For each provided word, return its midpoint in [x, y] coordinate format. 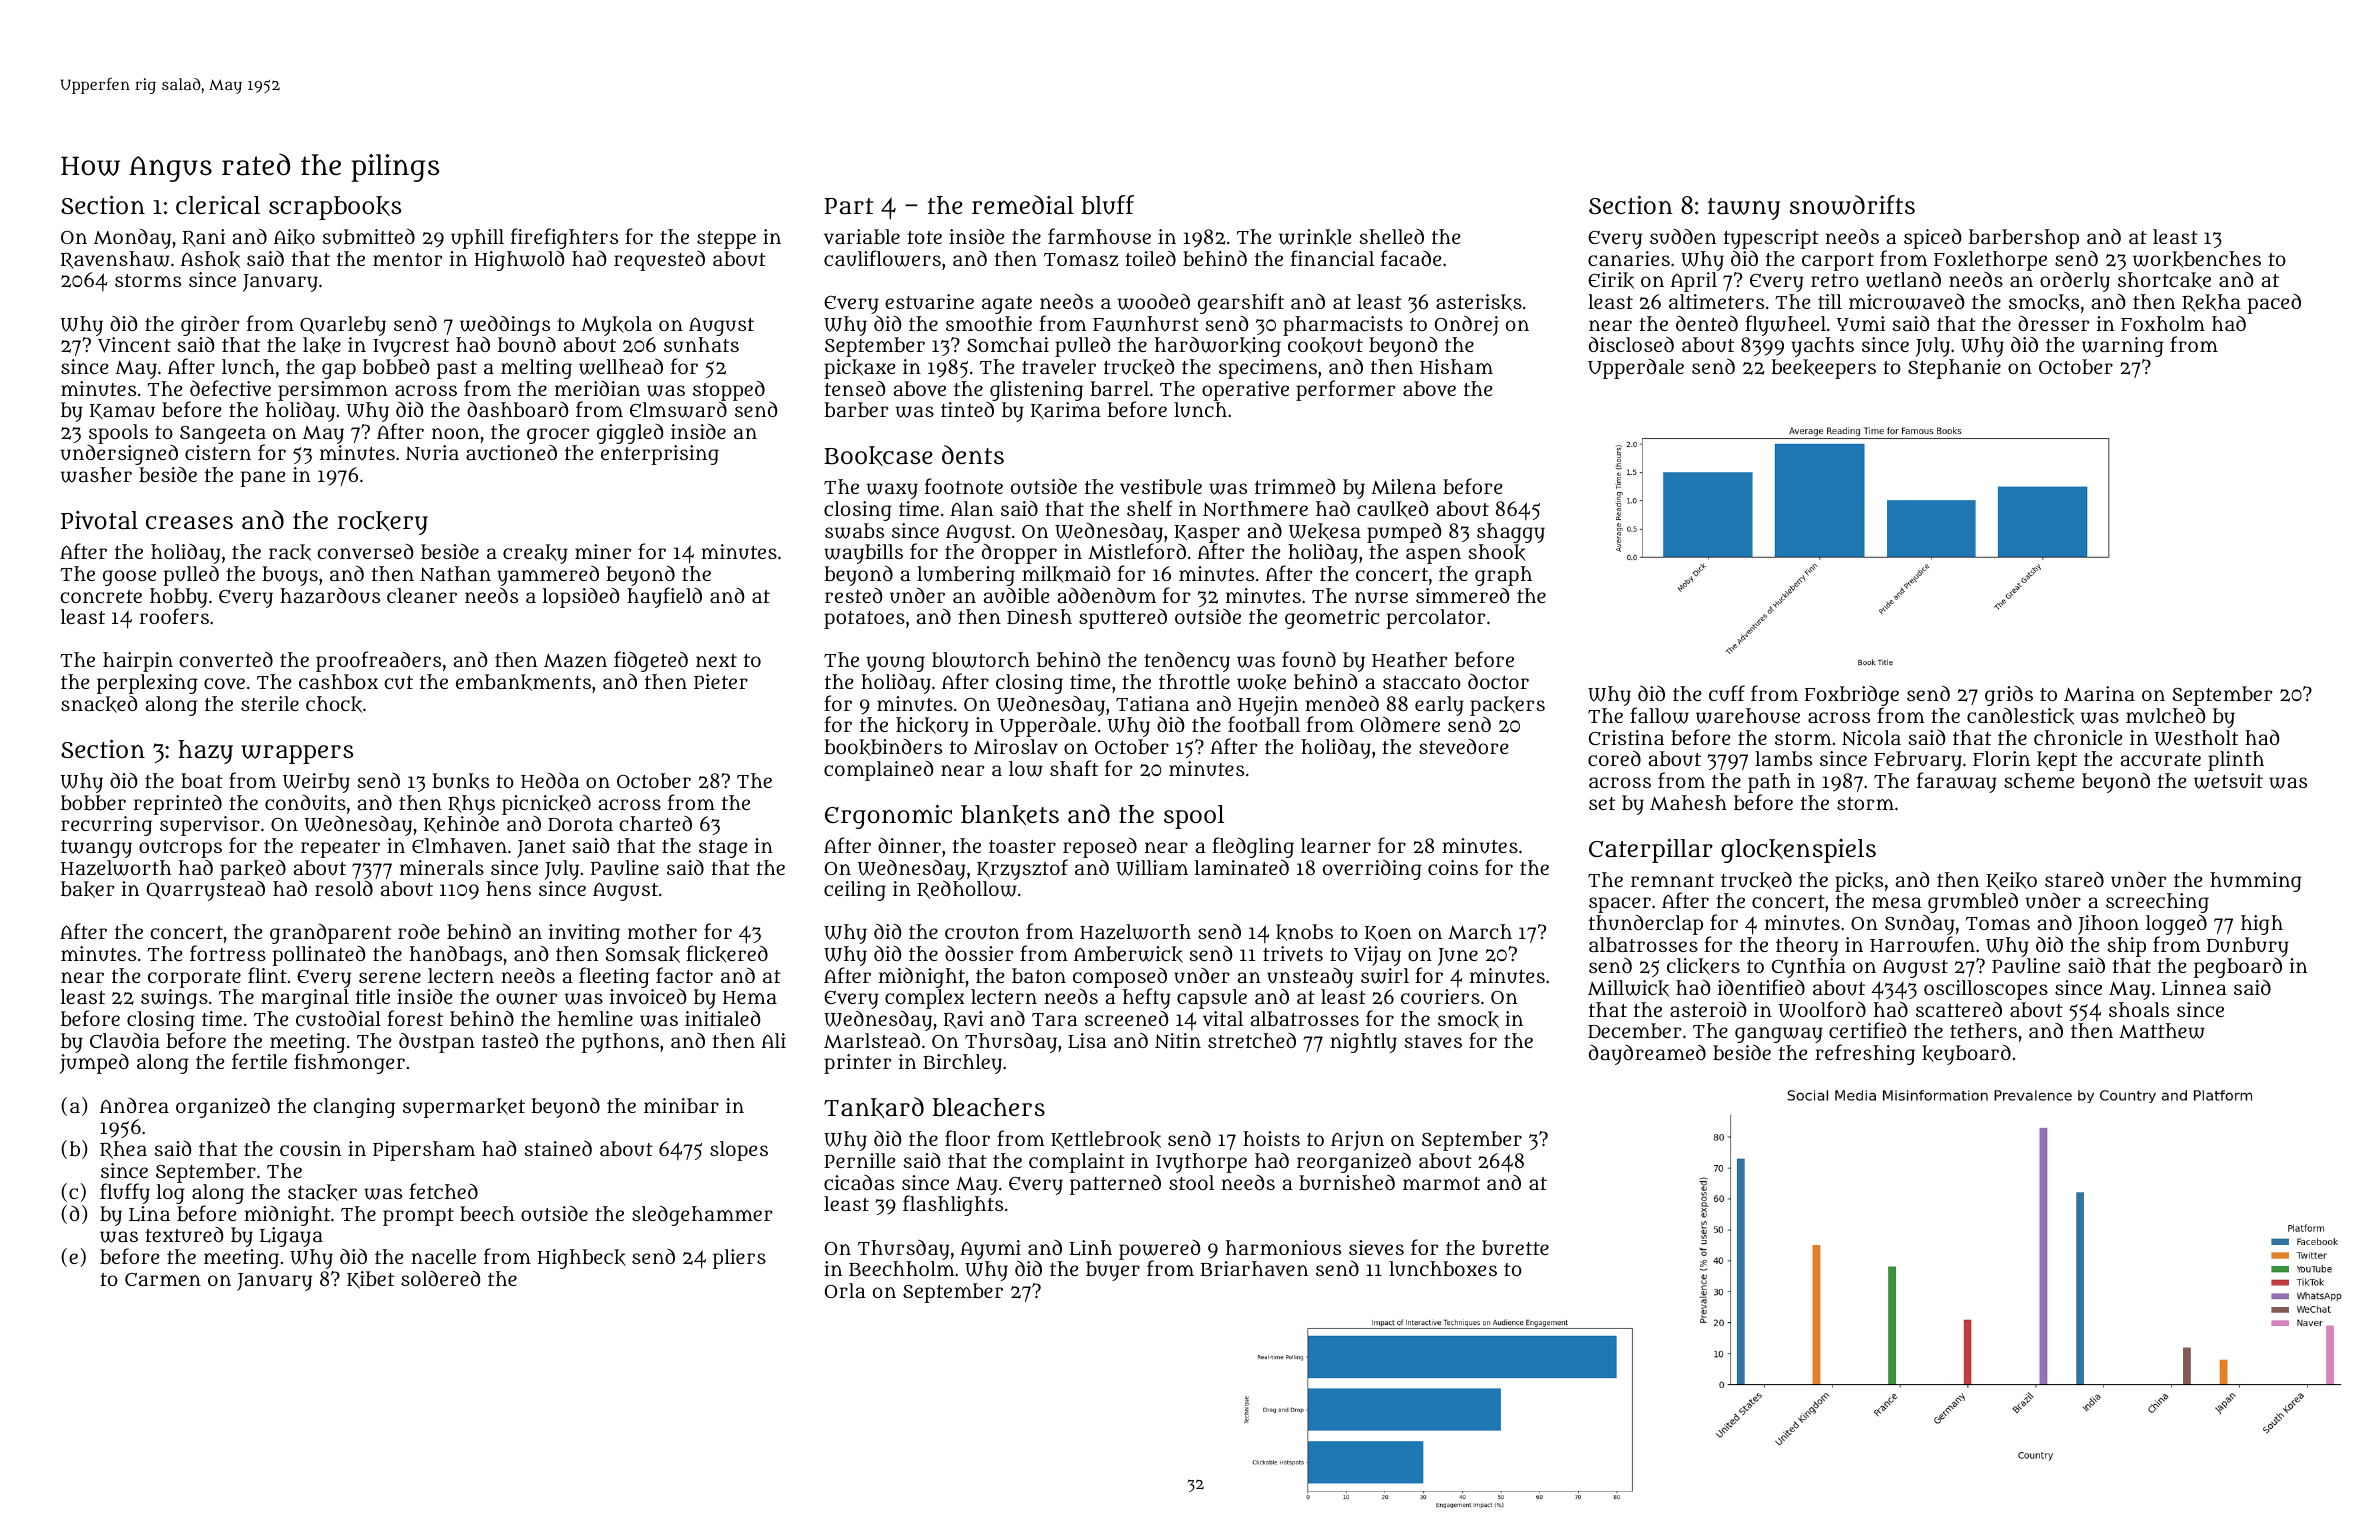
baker [88, 889]
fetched [443, 1191]
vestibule [1161, 486]
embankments [523, 682]
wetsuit [2228, 781]
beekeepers [1823, 369]
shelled [1392, 236]
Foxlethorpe [1990, 261]
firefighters [564, 238]
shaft [1074, 768]
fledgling [1253, 847]
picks [1859, 882]
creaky [535, 554]
